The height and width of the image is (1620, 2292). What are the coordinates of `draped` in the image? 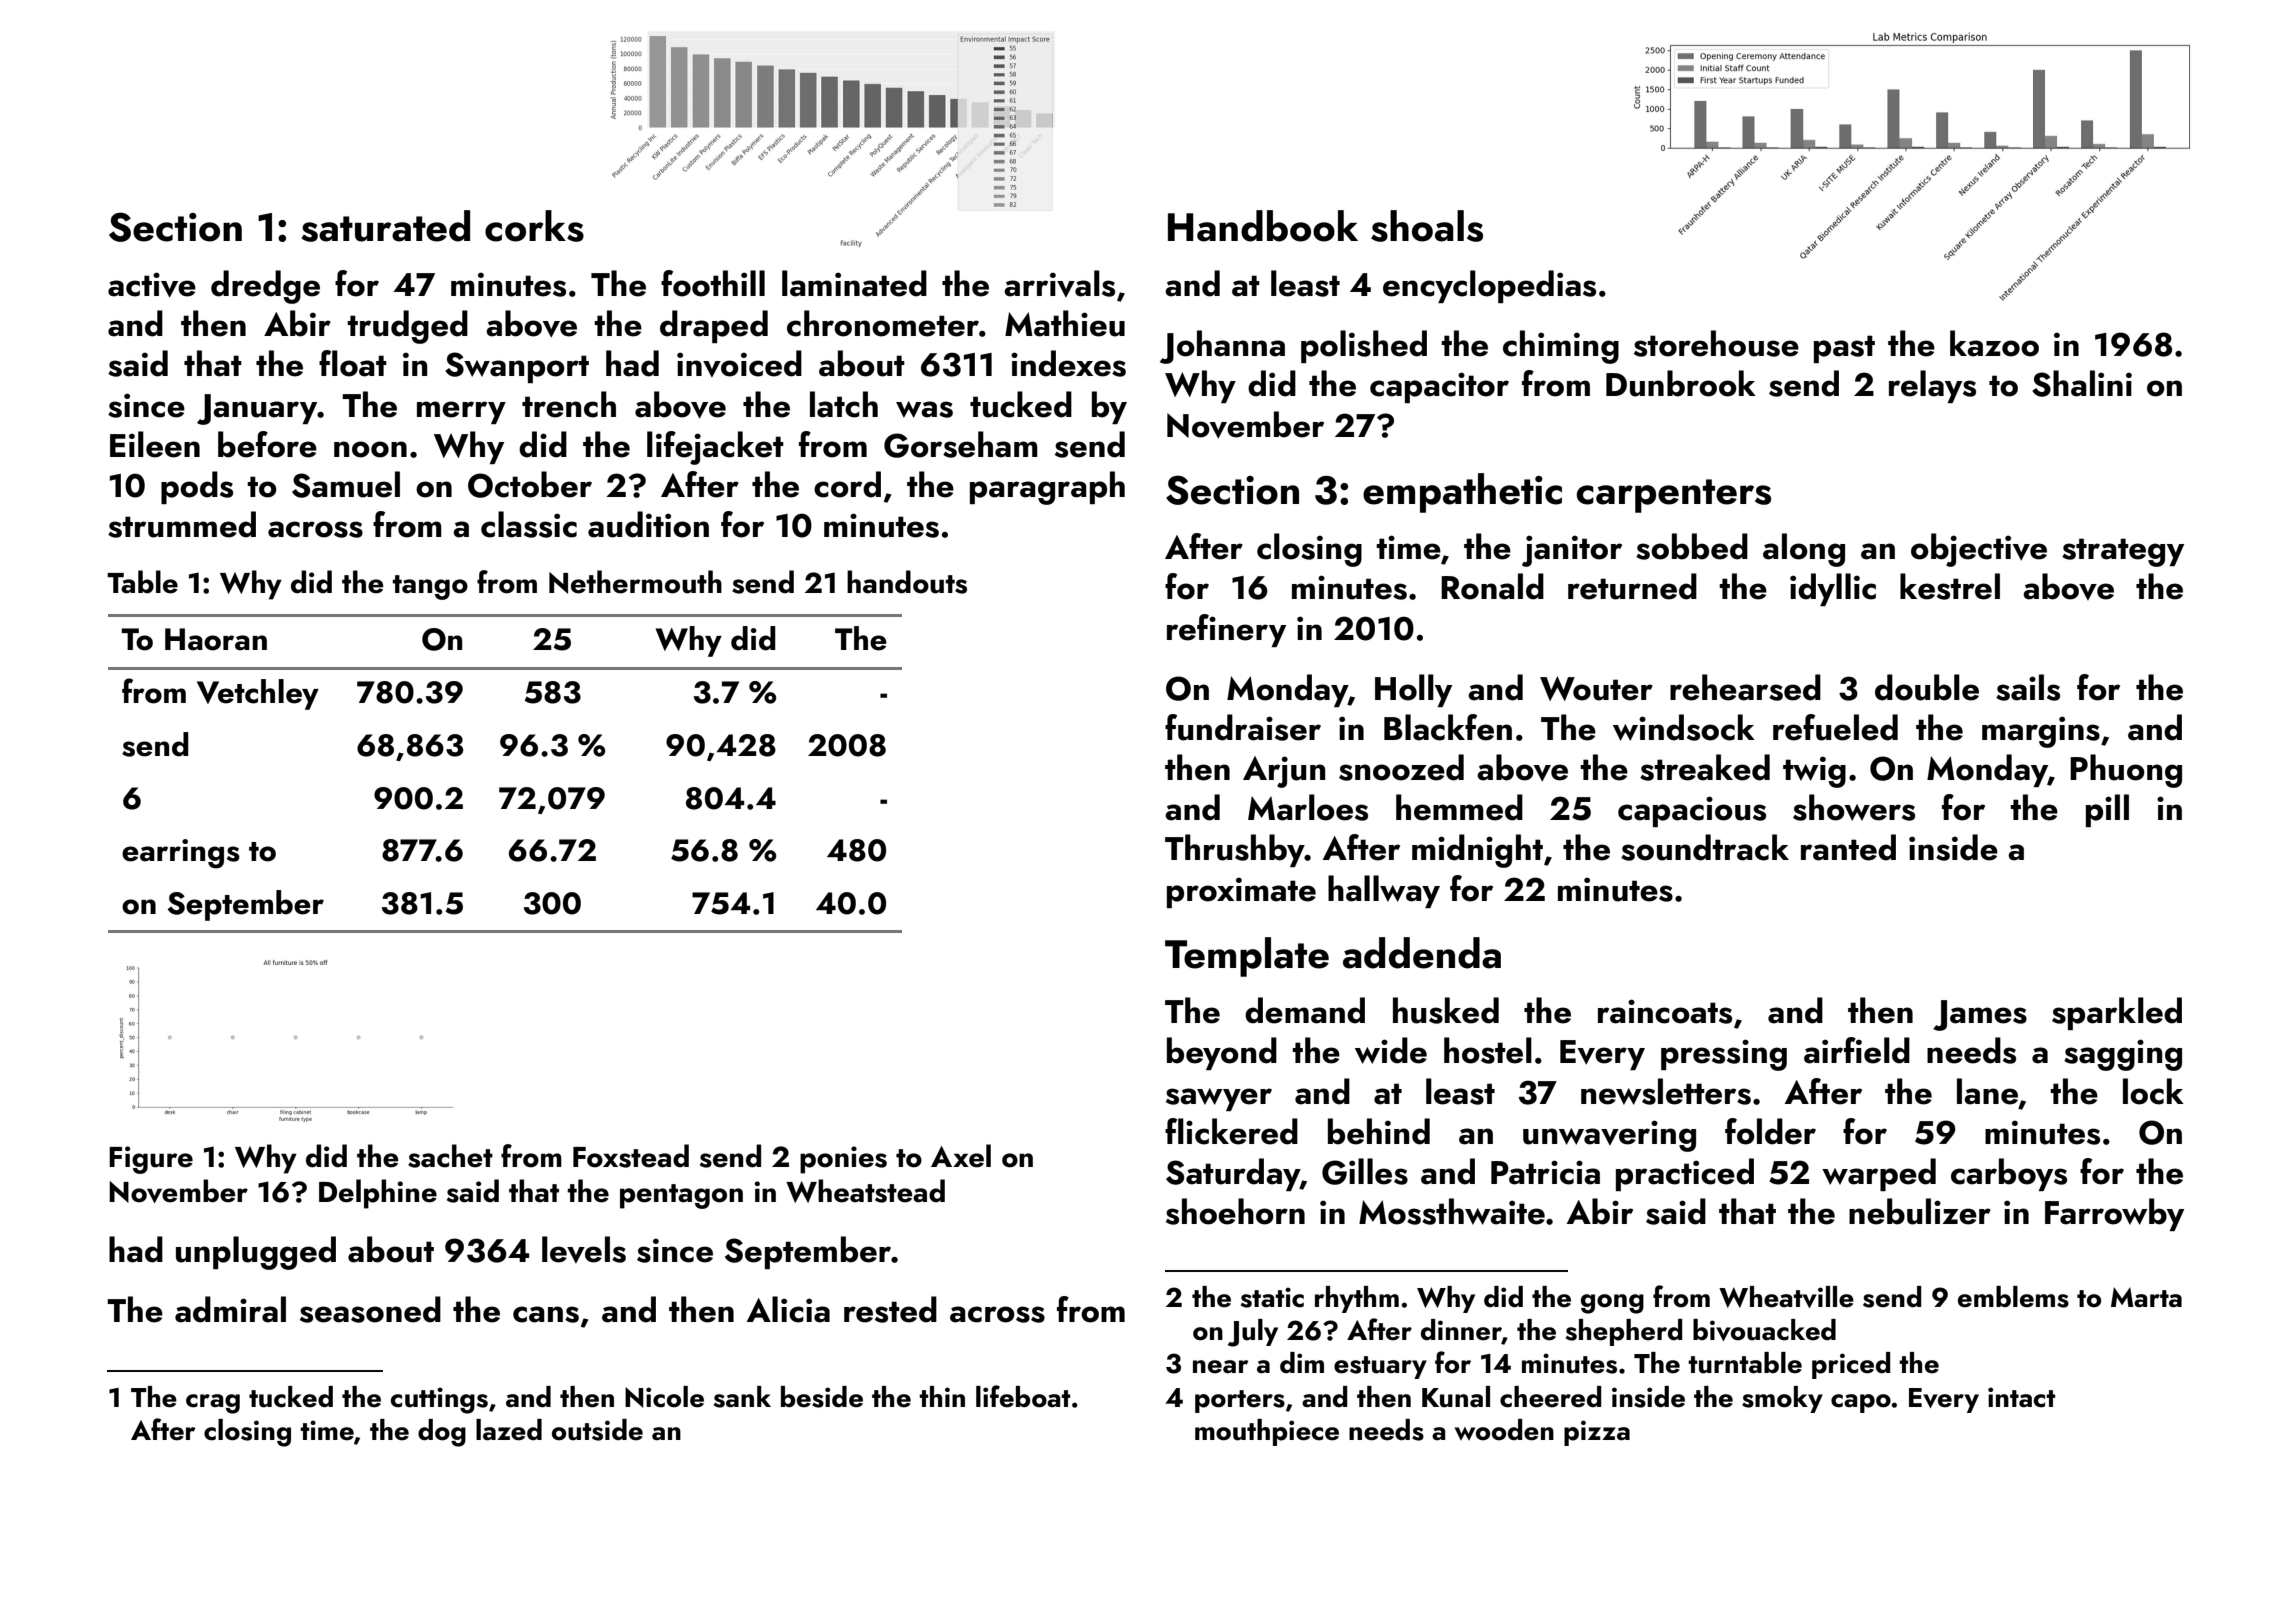 It's located at (714, 326).
